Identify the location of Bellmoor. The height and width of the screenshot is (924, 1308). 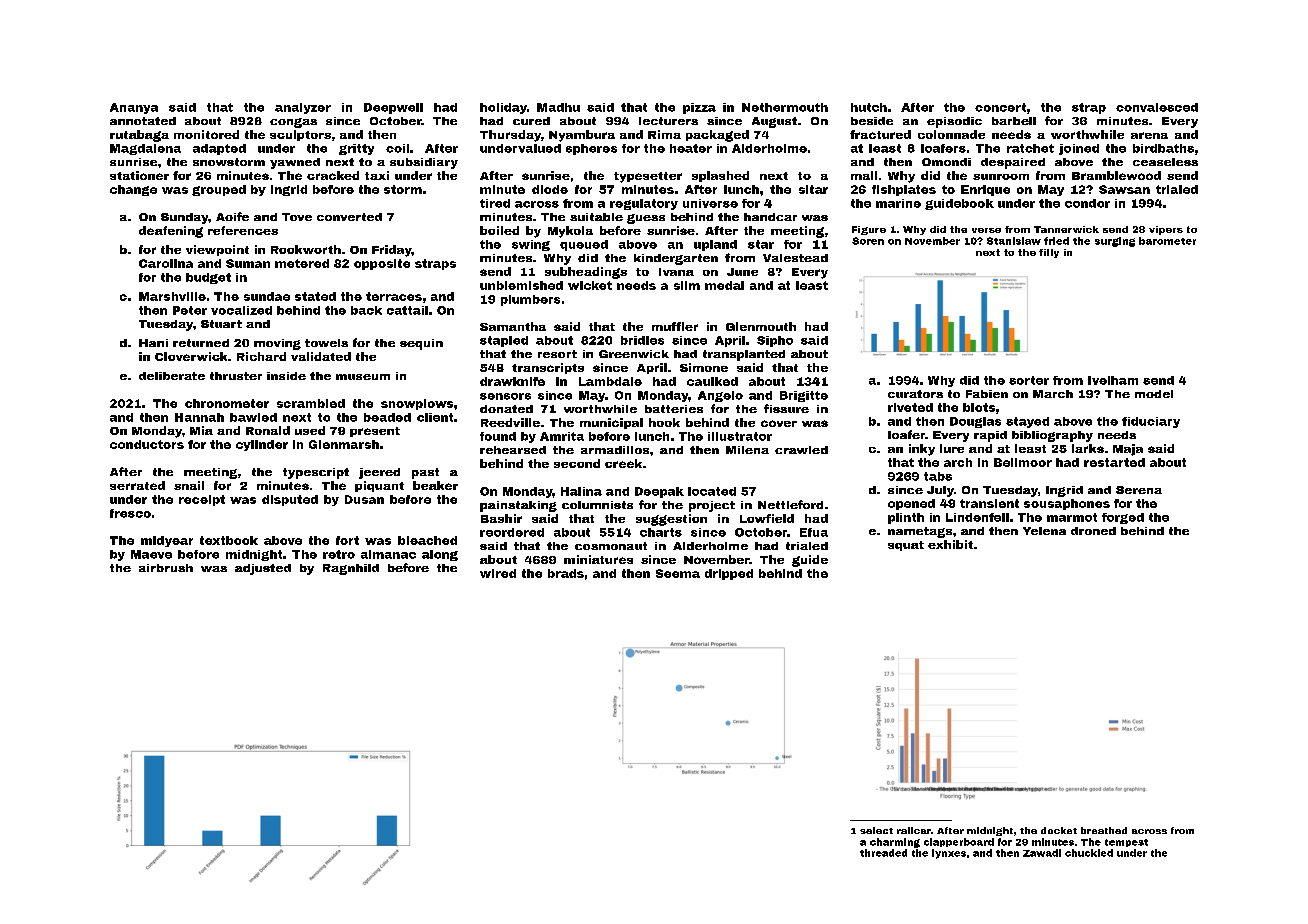
(1023, 462).
